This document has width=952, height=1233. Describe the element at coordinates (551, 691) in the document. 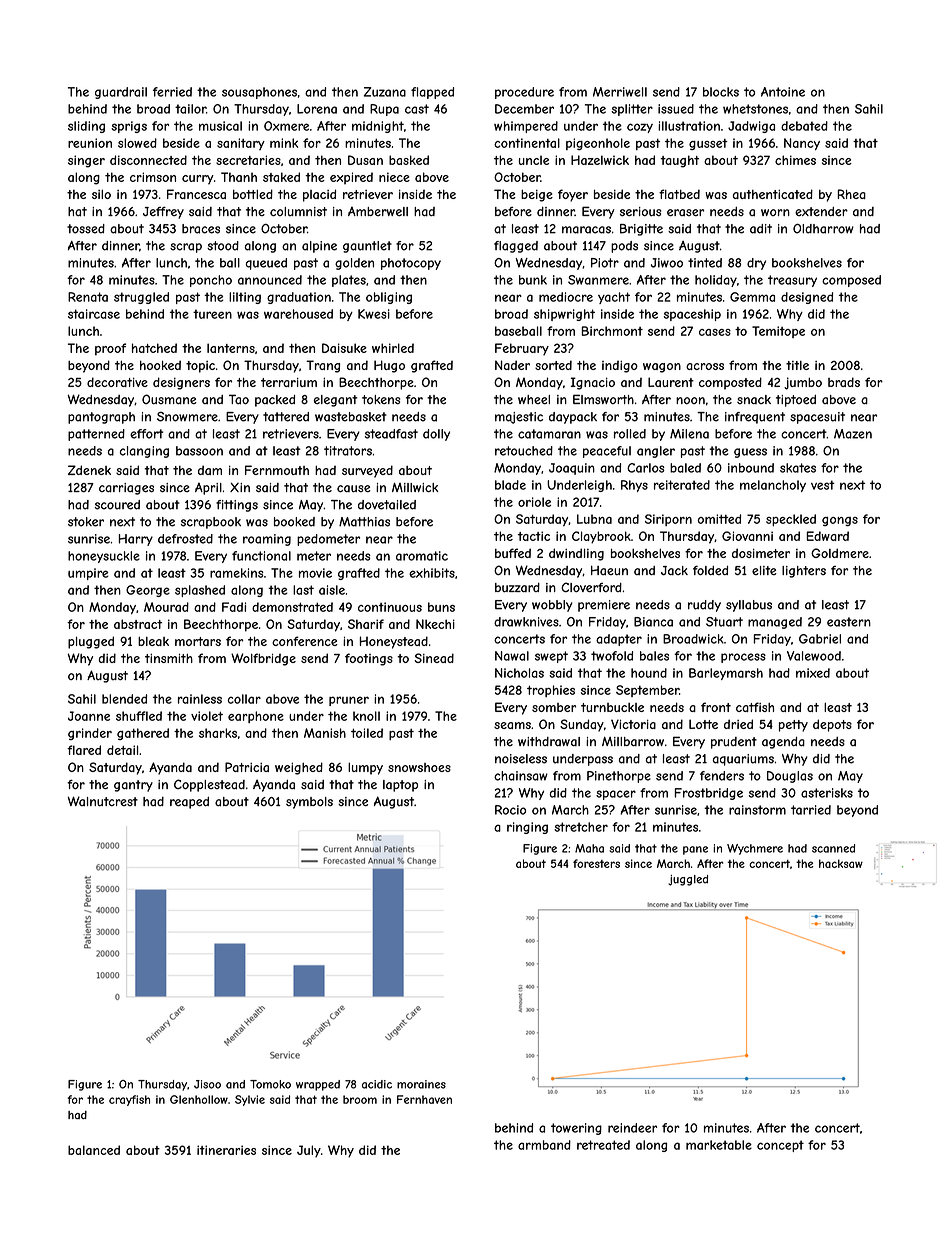

I see `trophies` at that location.
